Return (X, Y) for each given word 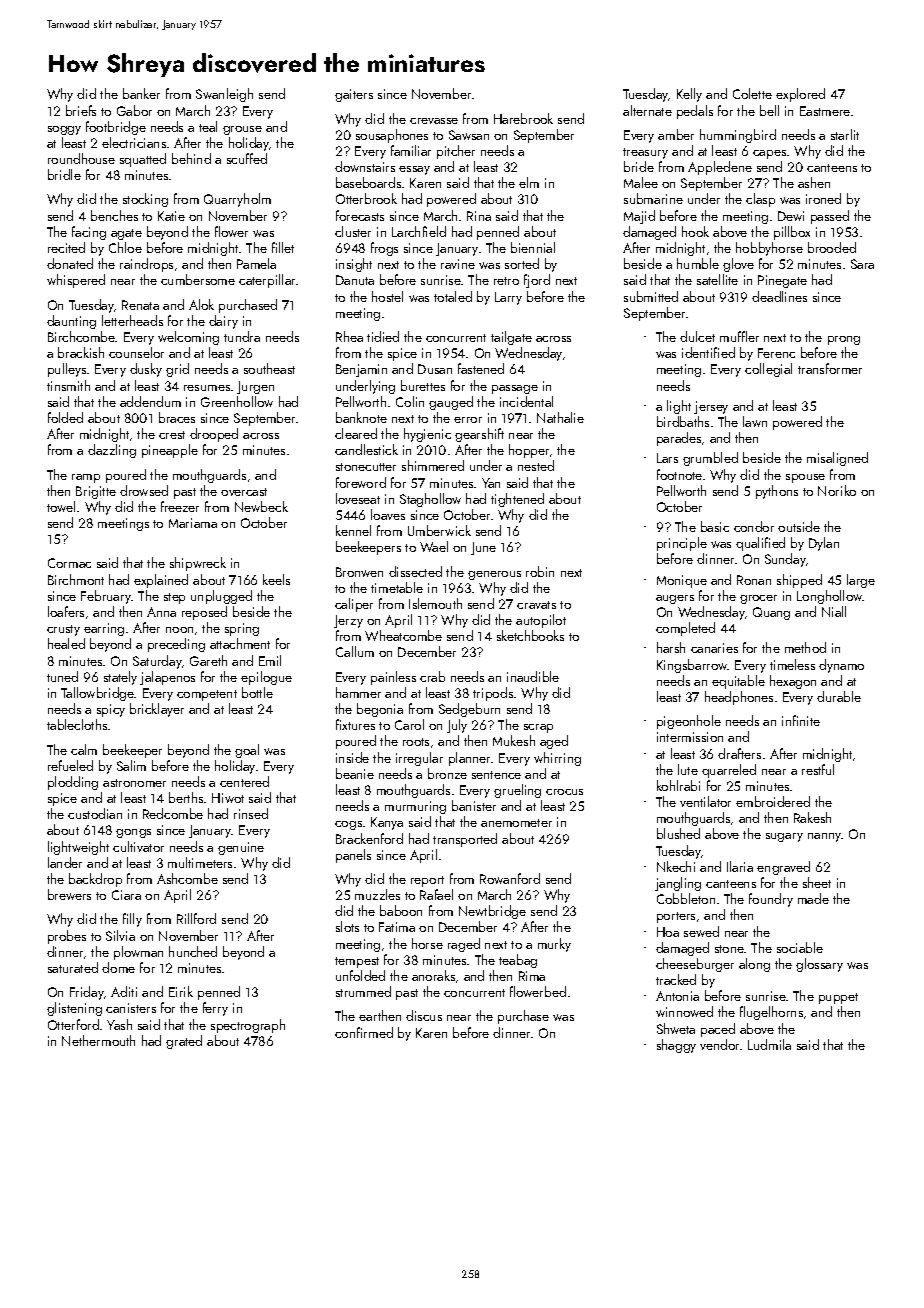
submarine (653, 198)
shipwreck (198, 564)
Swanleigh (224, 95)
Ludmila (769, 1044)
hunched (193, 951)
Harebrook (523, 118)
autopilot (541, 621)
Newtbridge (492, 912)
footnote (679, 474)
